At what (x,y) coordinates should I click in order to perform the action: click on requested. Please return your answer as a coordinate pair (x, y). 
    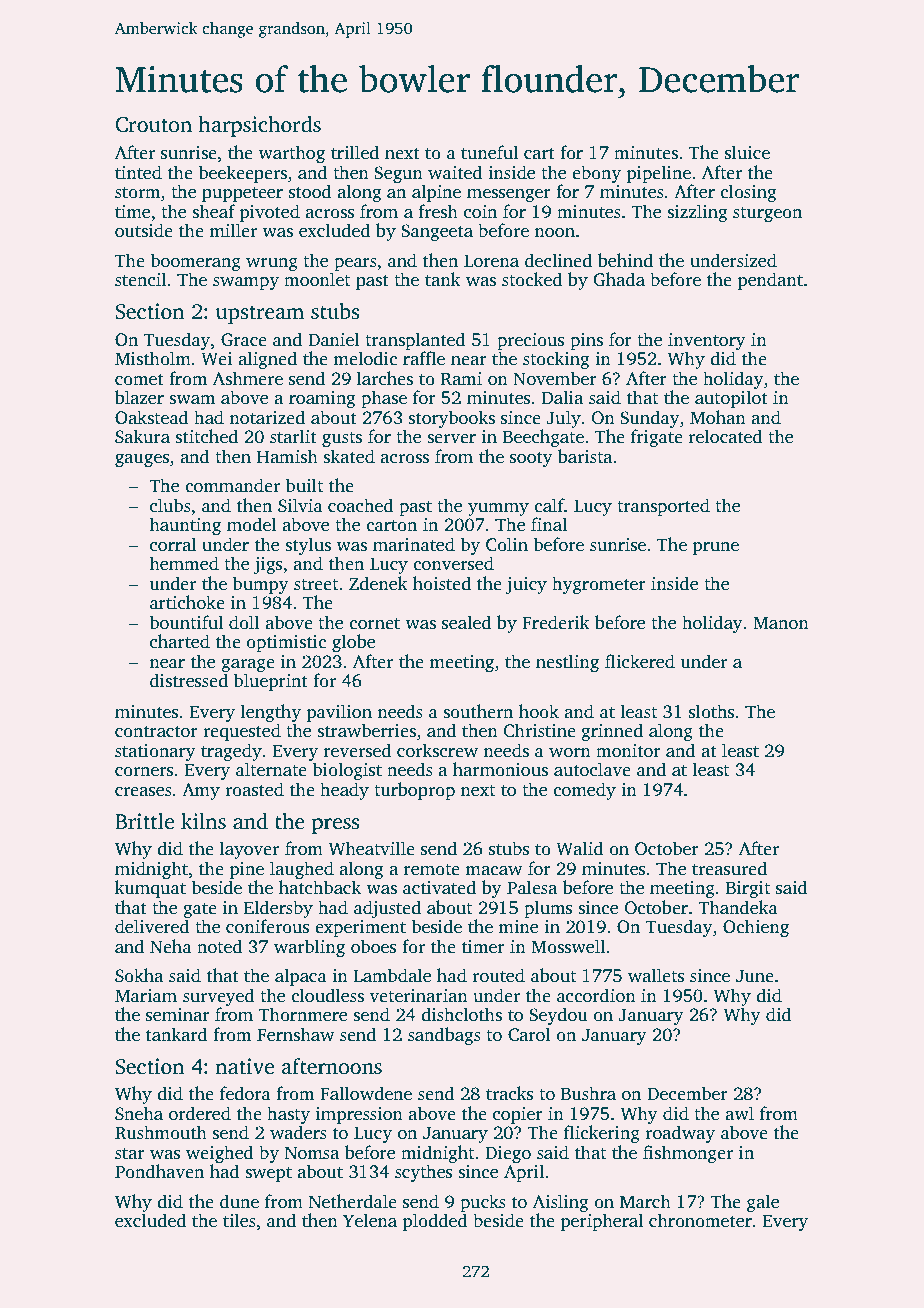
    Looking at the image, I should click on (242, 732).
